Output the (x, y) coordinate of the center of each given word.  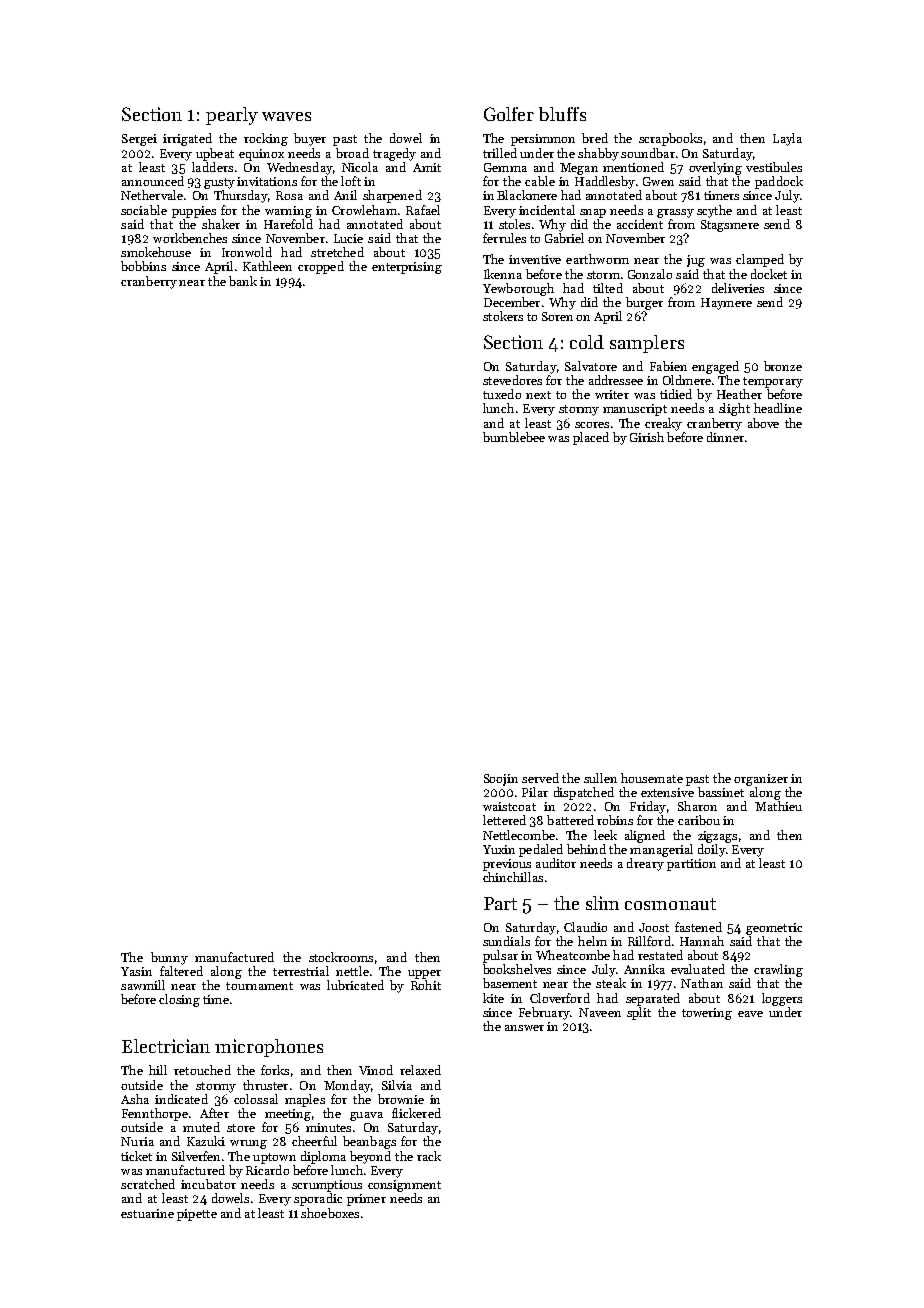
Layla (787, 139)
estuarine (147, 1213)
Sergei (139, 140)
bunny (169, 958)
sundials (506, 941)
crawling (778, 970)
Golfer (509, 114)
